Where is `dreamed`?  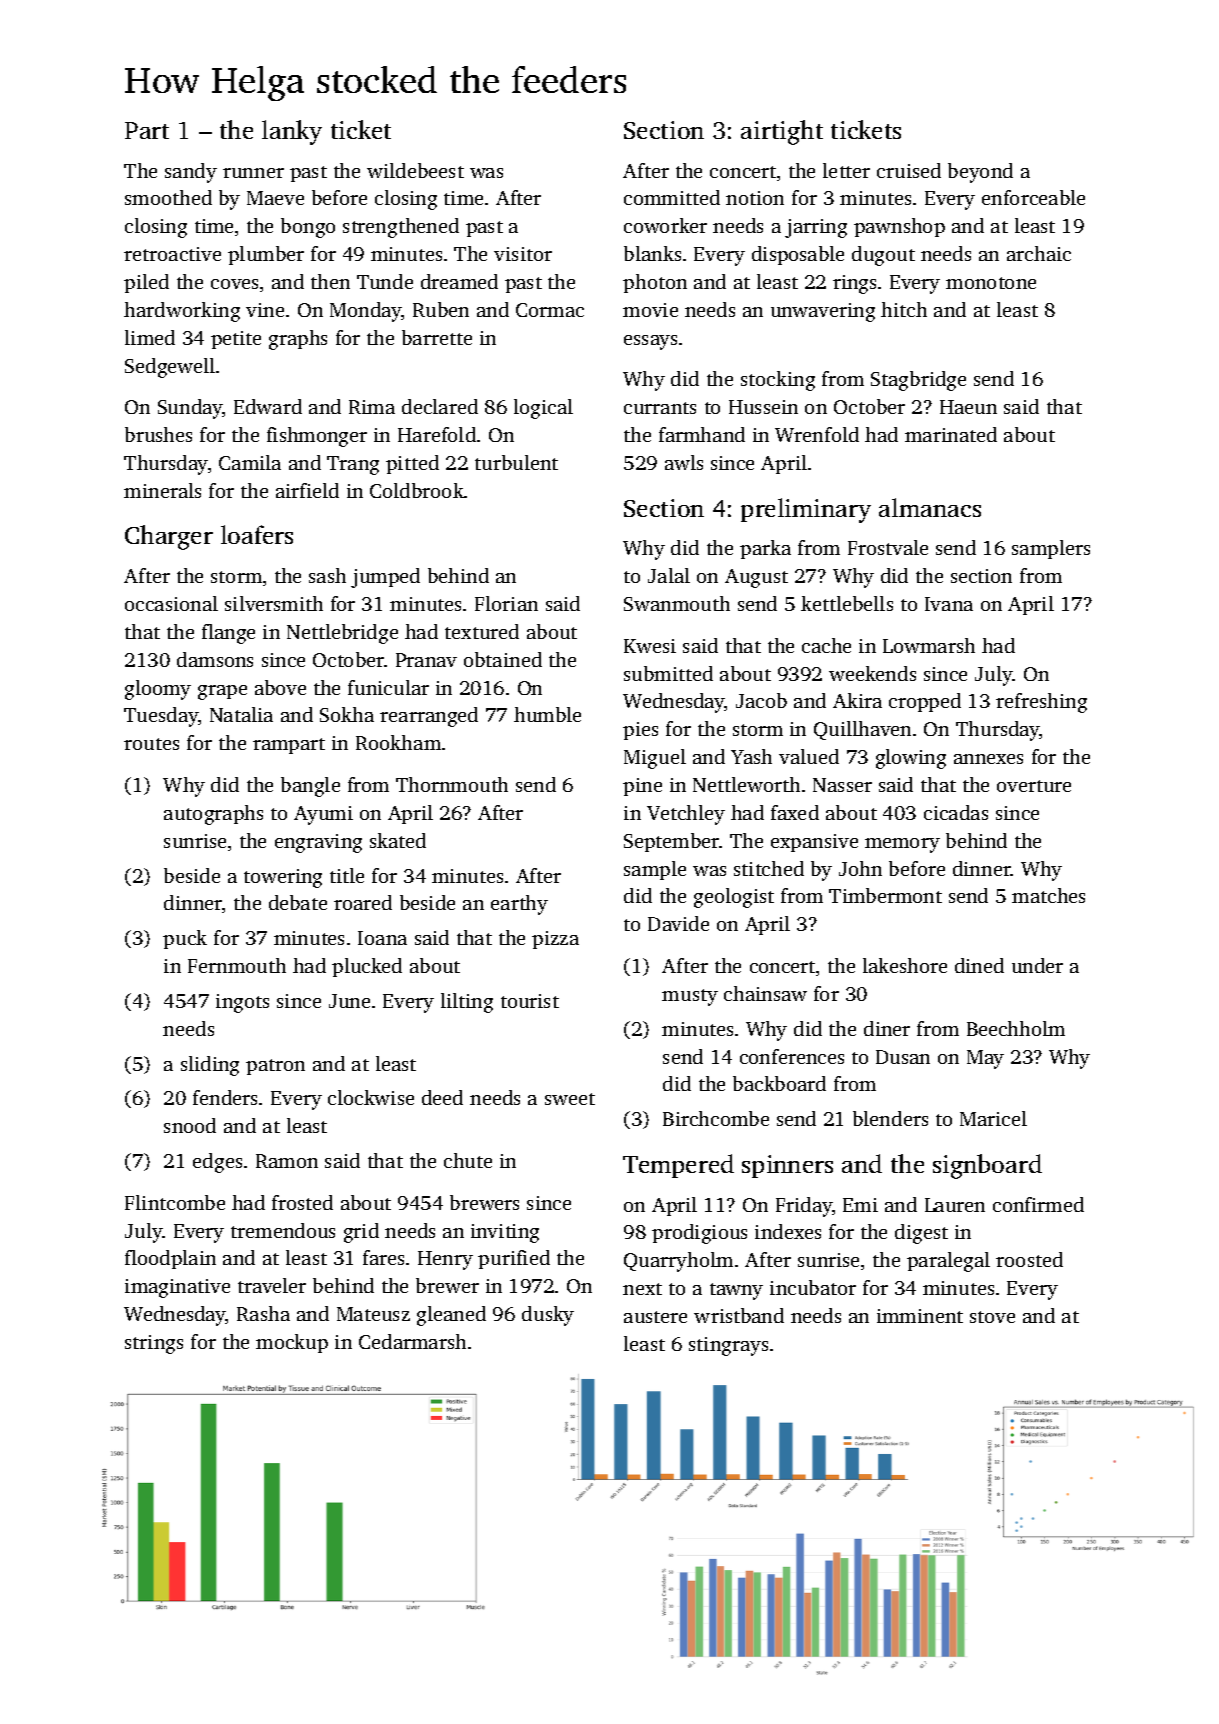
dreamed is located at coordinates (459, 281).
